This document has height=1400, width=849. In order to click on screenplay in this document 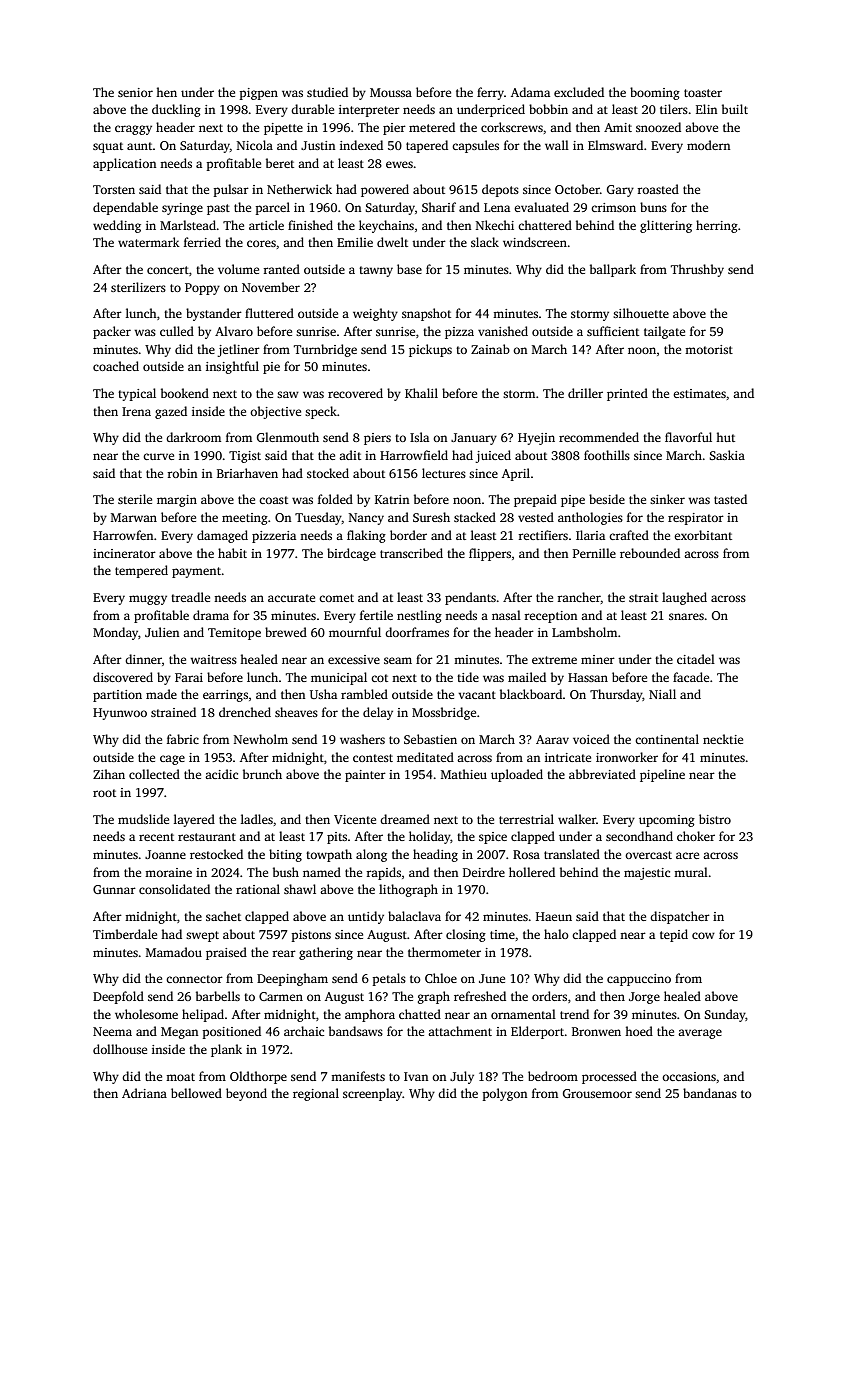, I will do `click(373, 1094)`.
